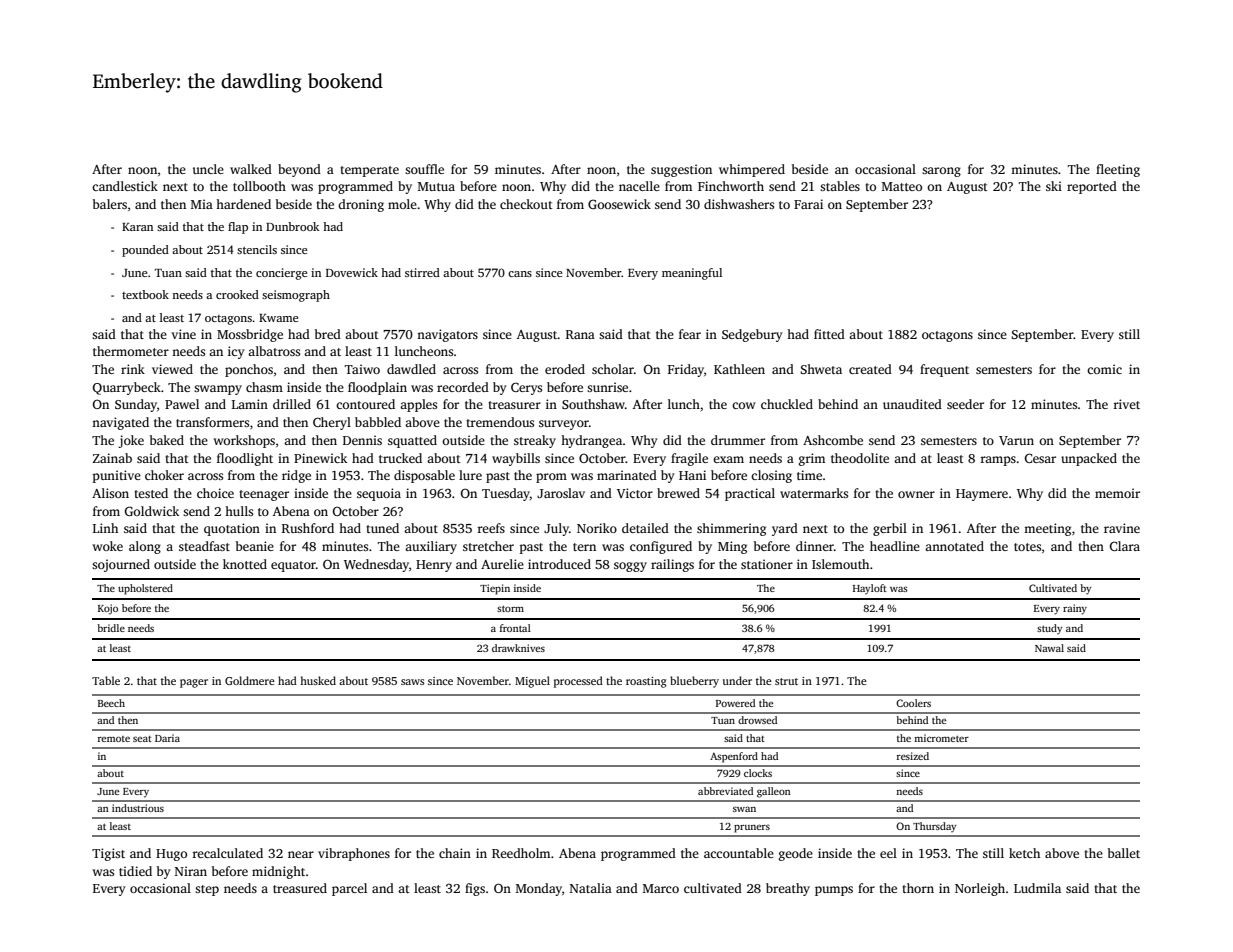 The width and height of the image is (1233, 952). What do you see at coordinates (913, 756) in the image?
I see `resized` at bounding box center [913, 756].
